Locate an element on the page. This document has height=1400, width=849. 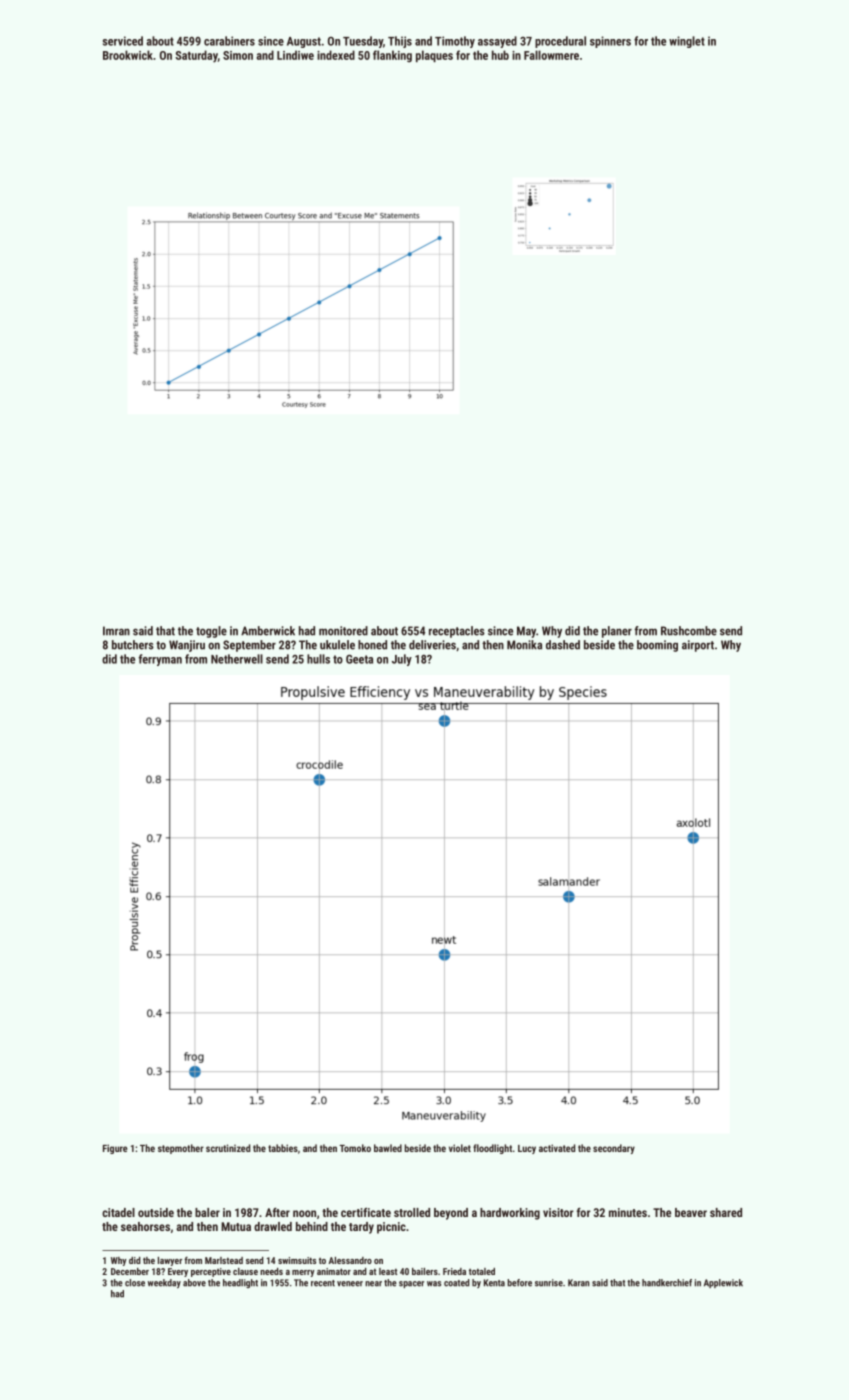
plaques is located at coordinates (434, 56).
